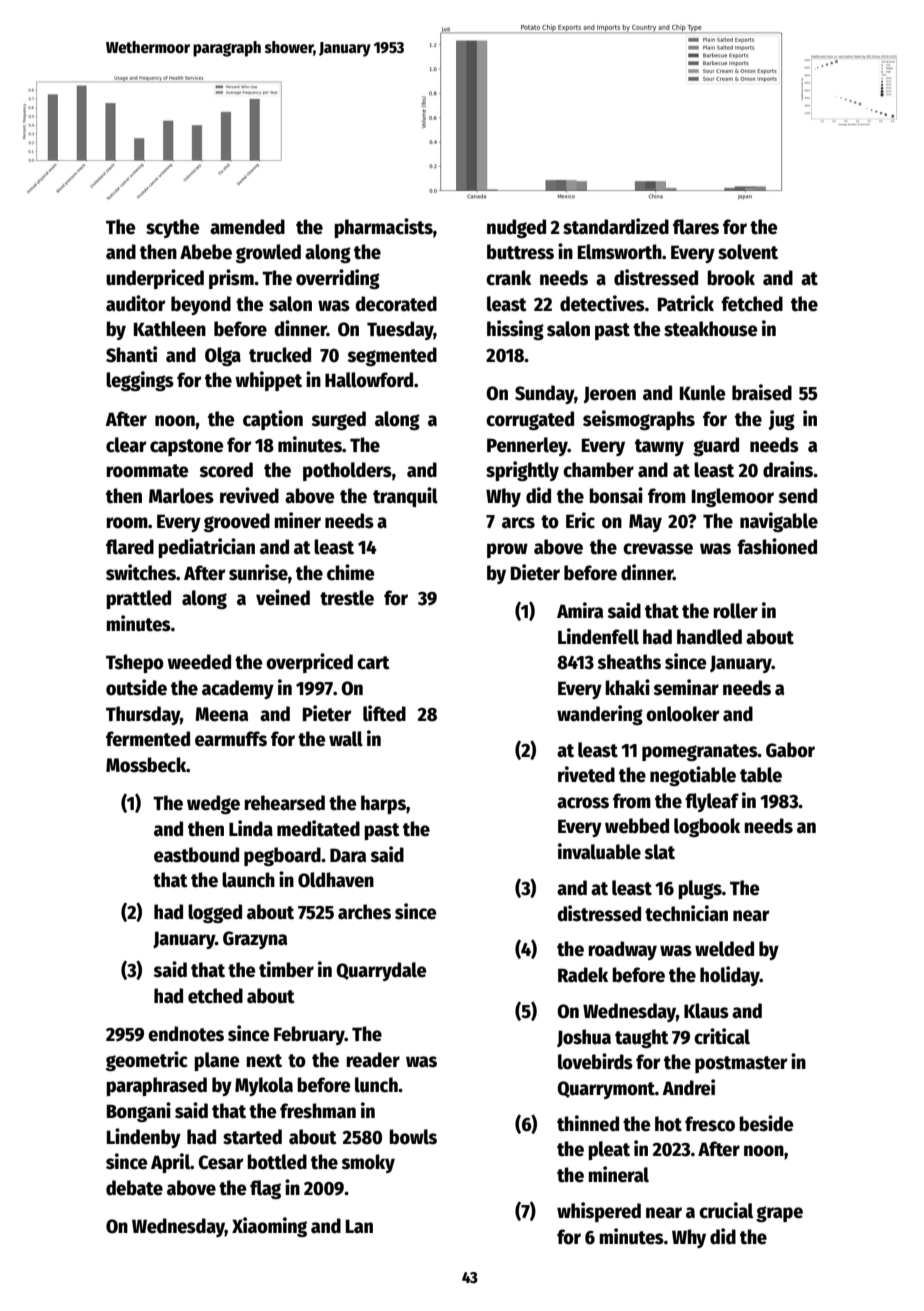 The image size is (924, 1311). Describe the element at coordinates (347, 598) in the screenshot. I see `trestle` at that location.
